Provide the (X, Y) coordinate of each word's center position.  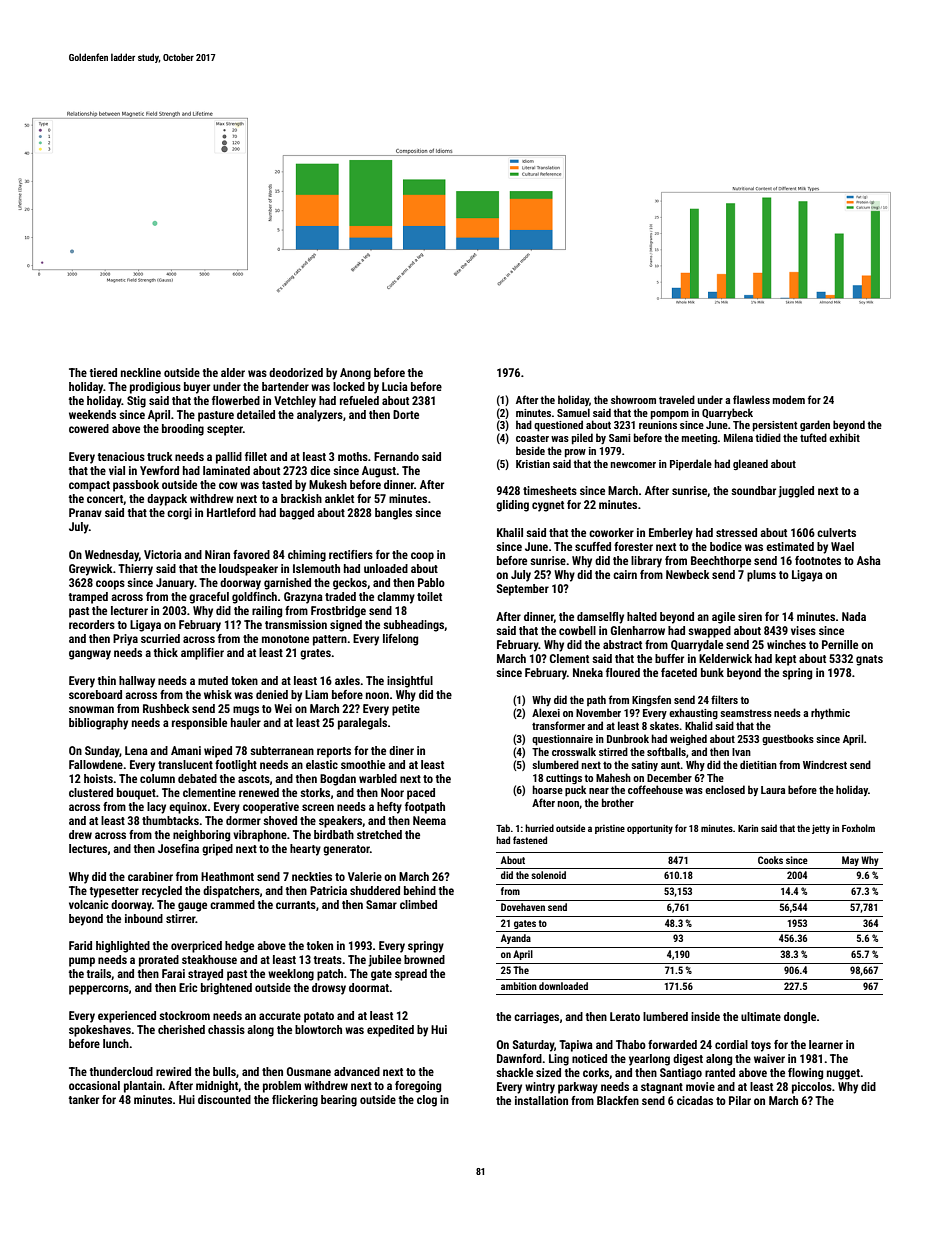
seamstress (746, 713)
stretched (379, 834)
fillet (256, 456)
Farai (173, 973)
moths (353, 456)
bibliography (98, 724)
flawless (751, 399)
